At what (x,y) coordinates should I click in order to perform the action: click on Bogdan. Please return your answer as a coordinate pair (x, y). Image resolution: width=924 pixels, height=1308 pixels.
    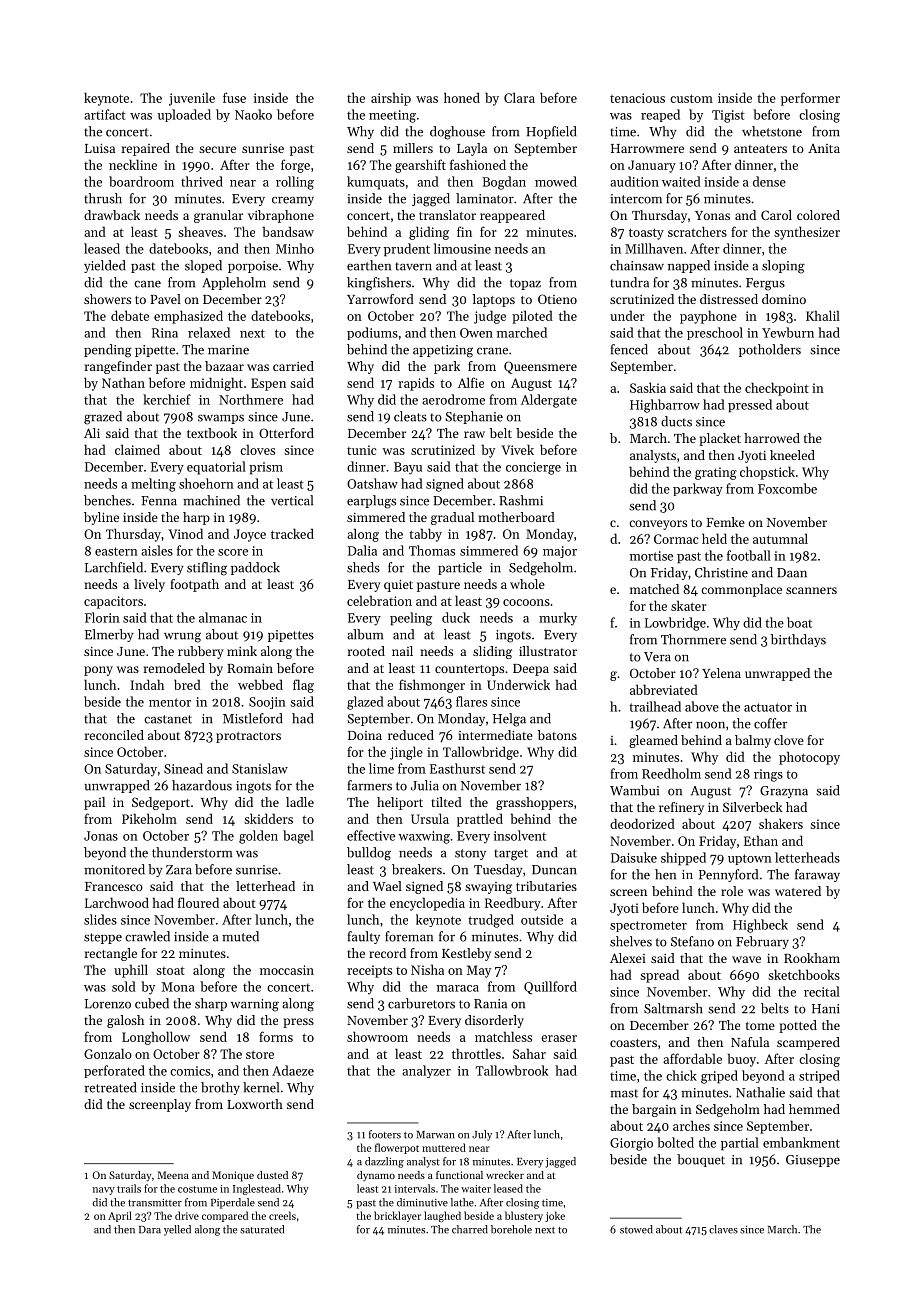
    Looking at the image, I should click on (504, 183).
